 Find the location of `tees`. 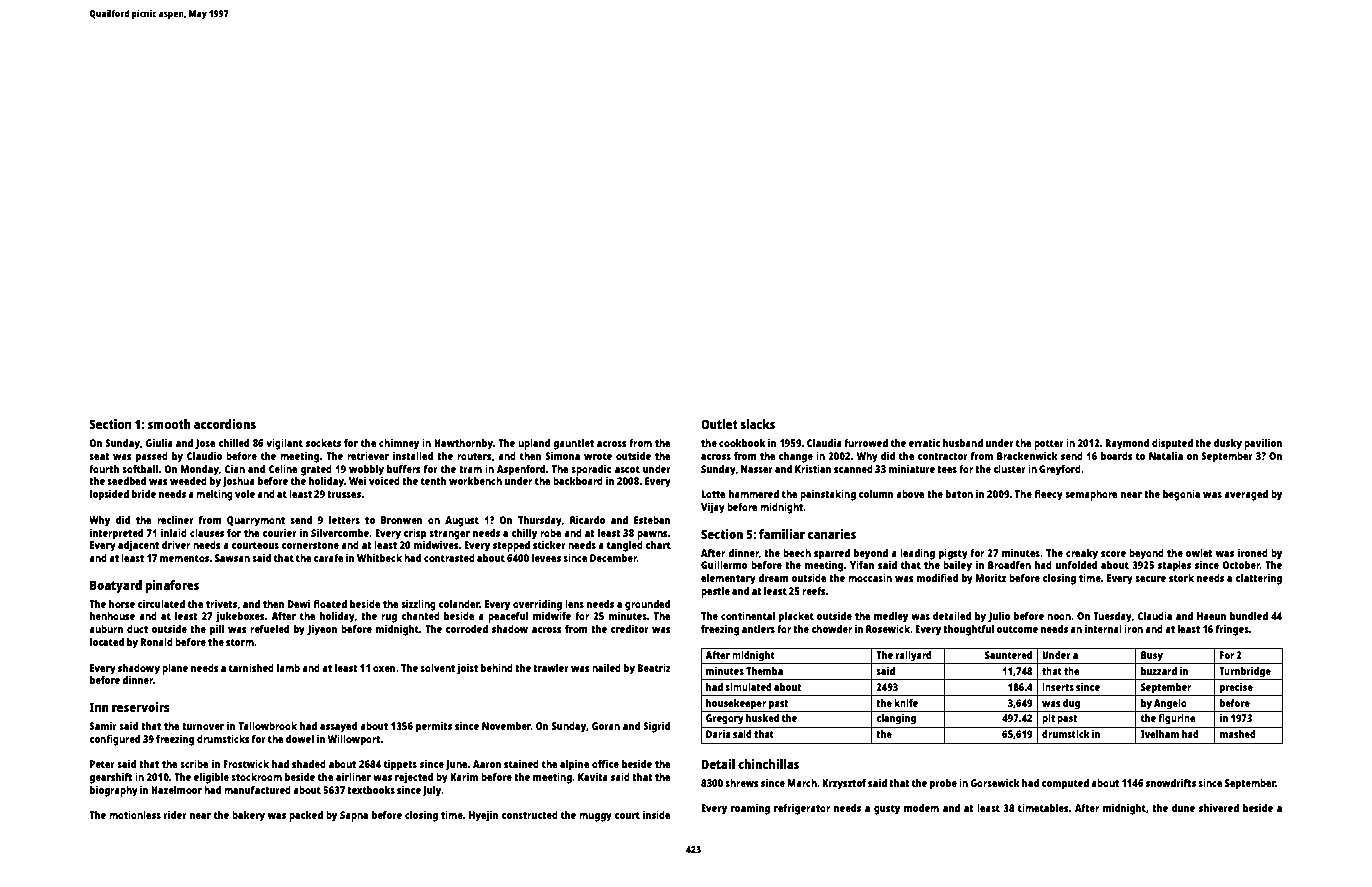

tees is located at coordinates (947, 469).
